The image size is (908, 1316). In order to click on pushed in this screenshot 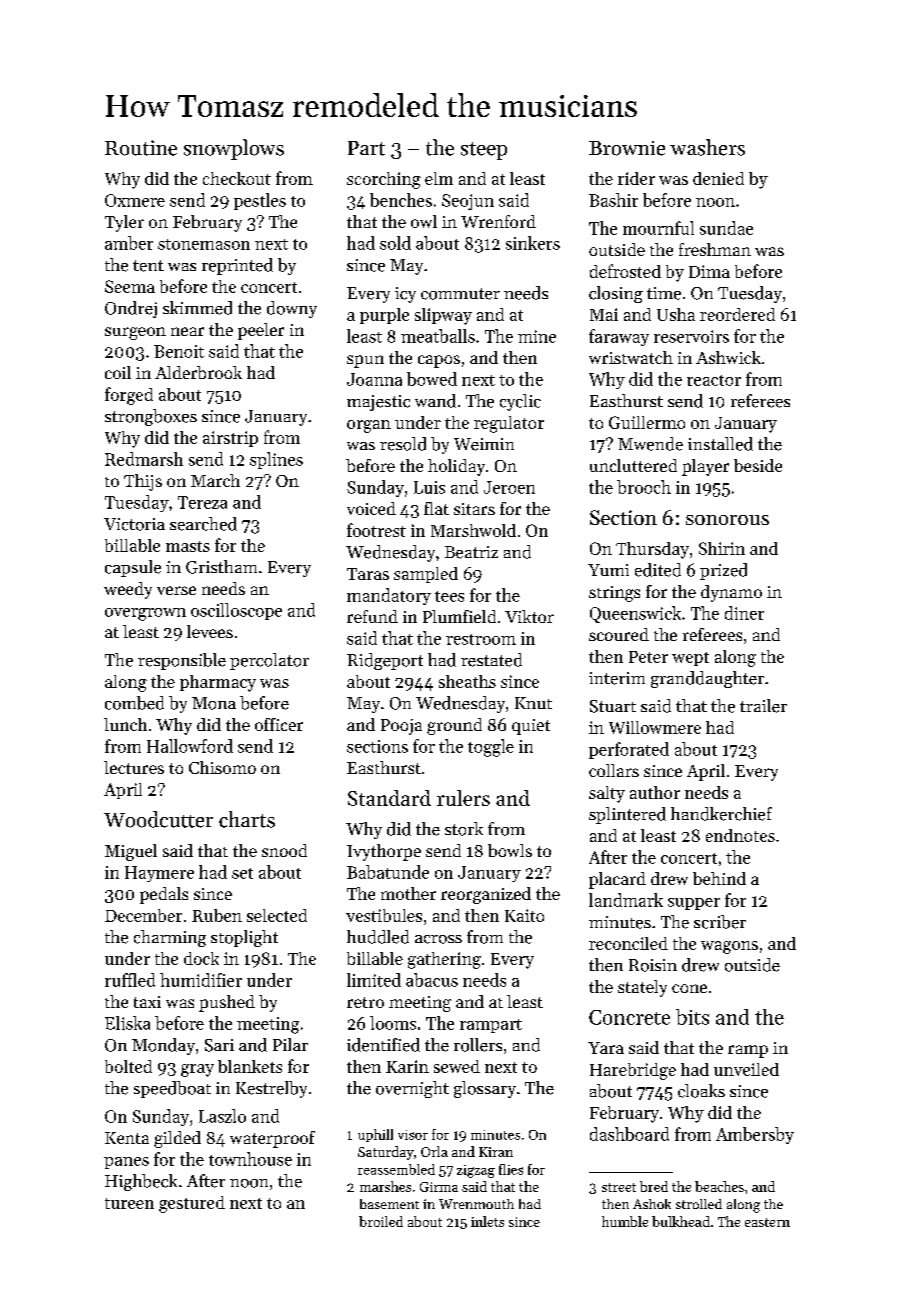, I will do `click(227, 1003)`.
